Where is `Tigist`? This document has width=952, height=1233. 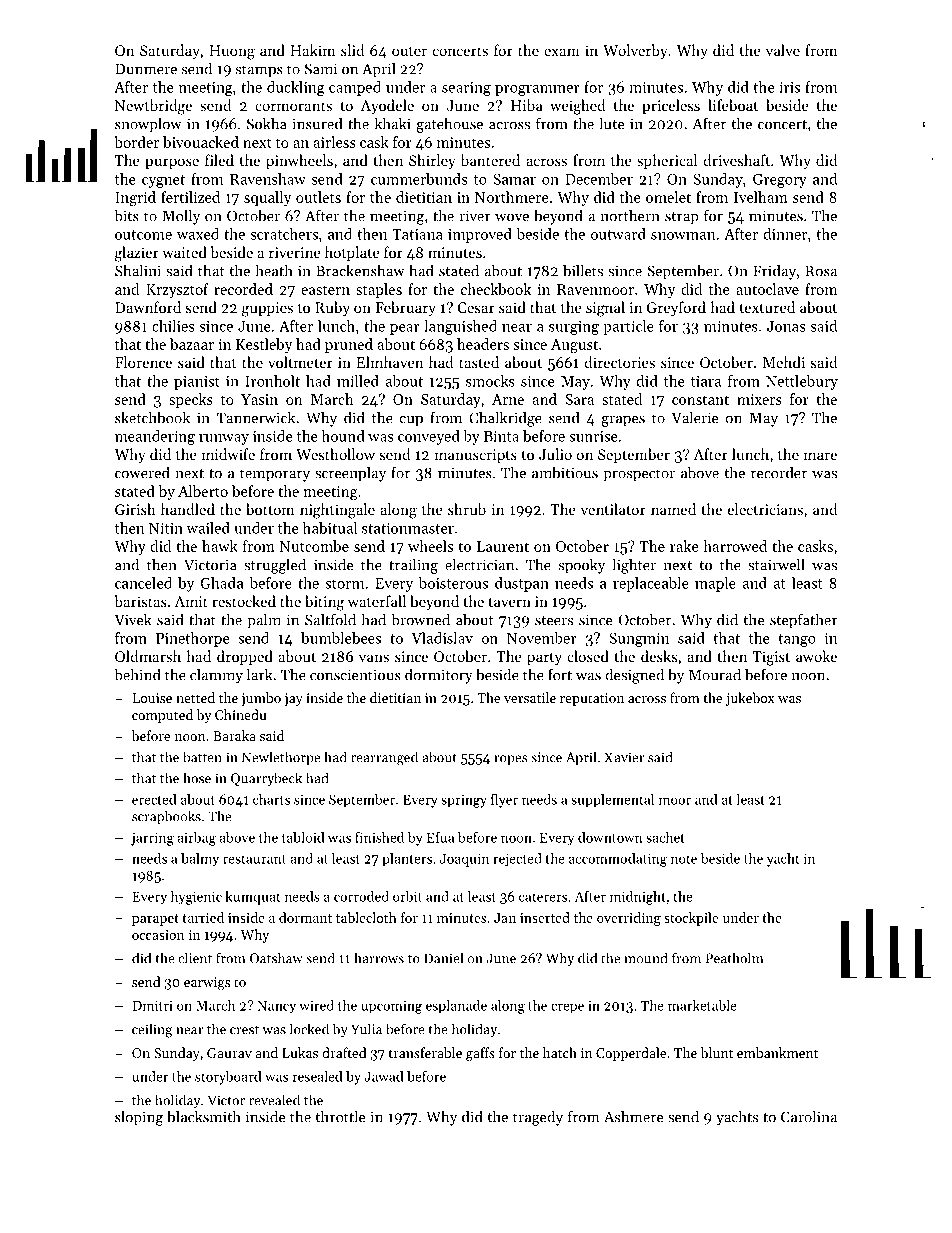
Tigist is located at coordinates (771, 658).
